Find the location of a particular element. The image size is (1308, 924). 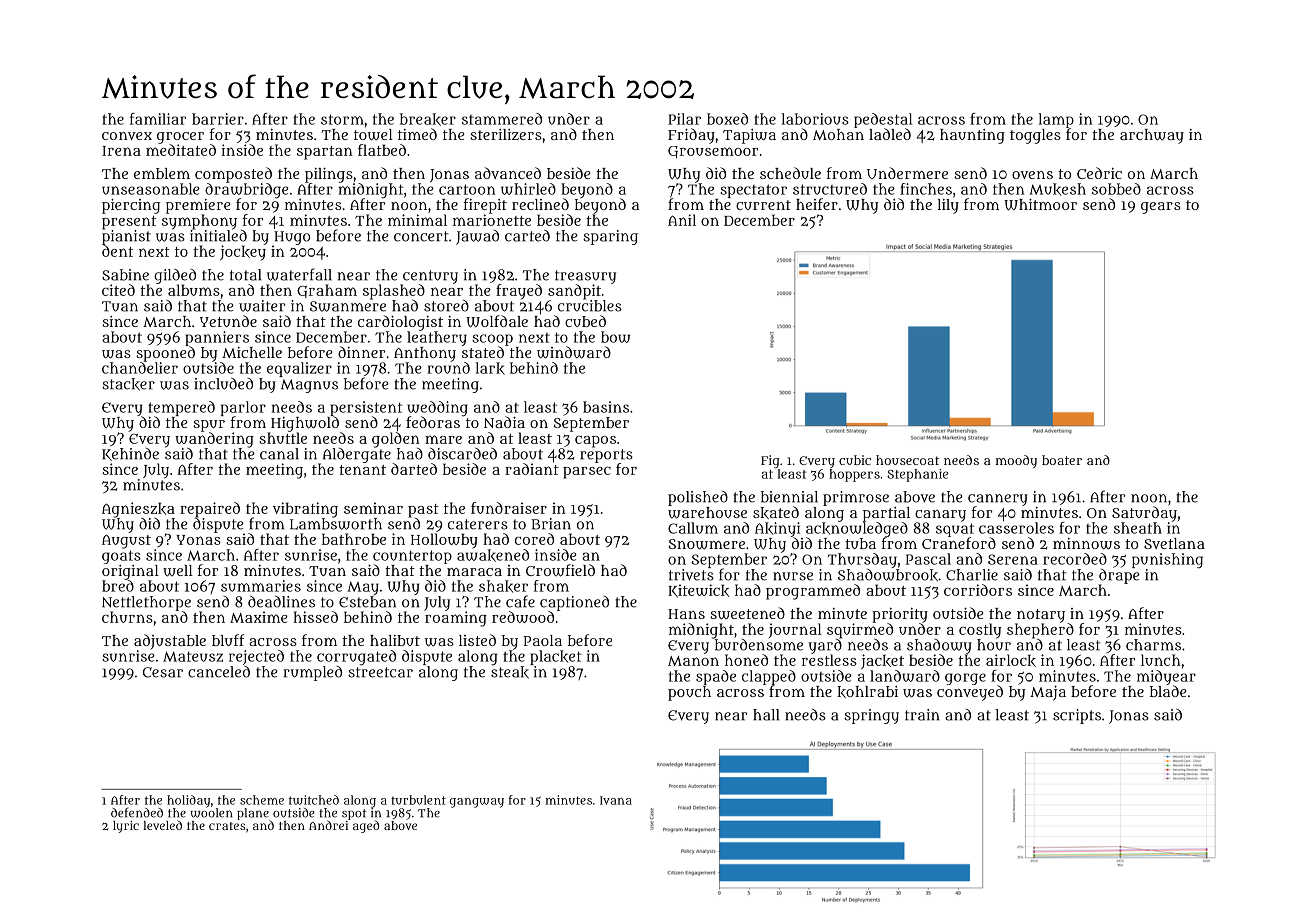

Serena is located at coordinates (1013, 559).
